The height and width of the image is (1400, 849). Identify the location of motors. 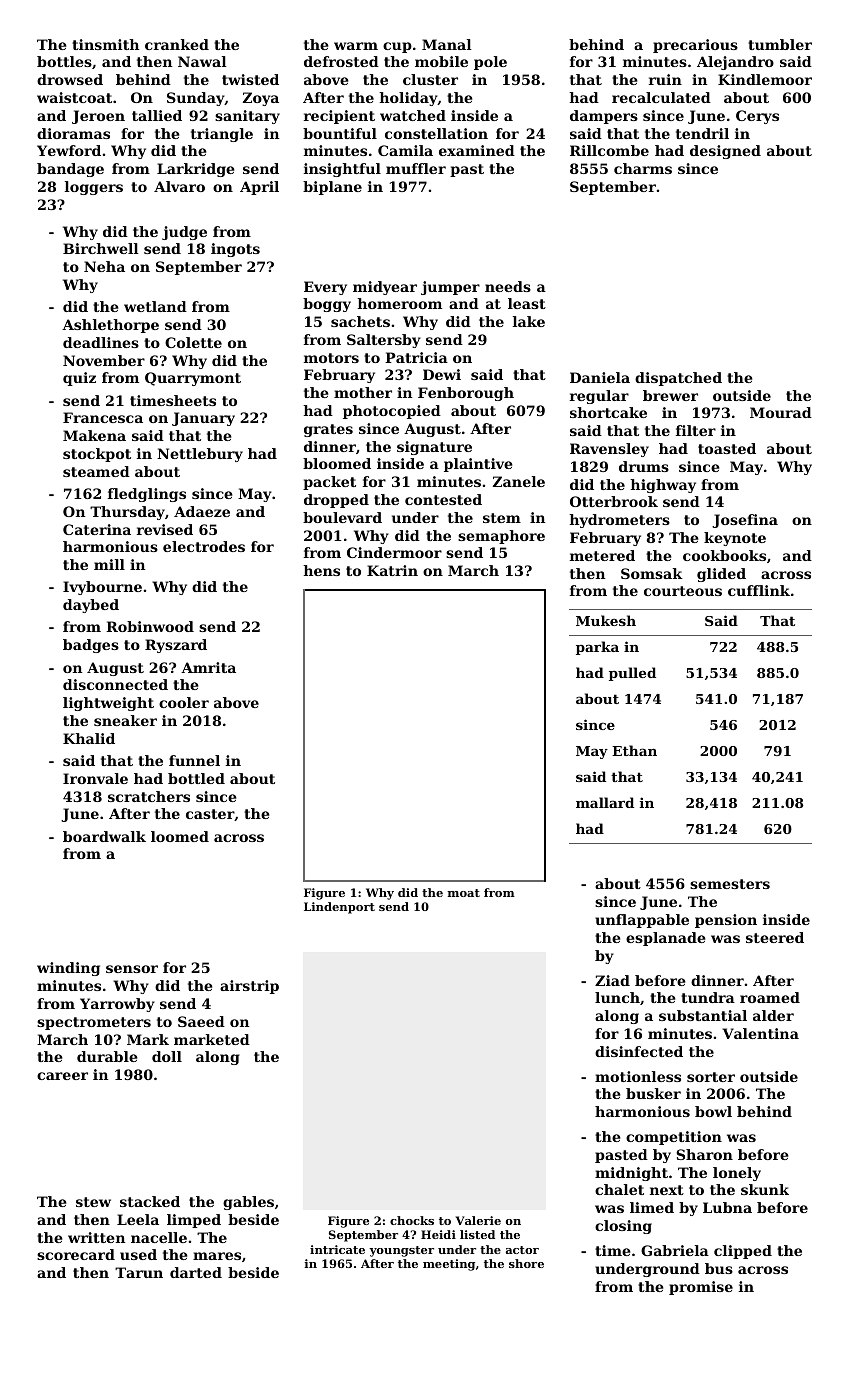
(331, 358).
